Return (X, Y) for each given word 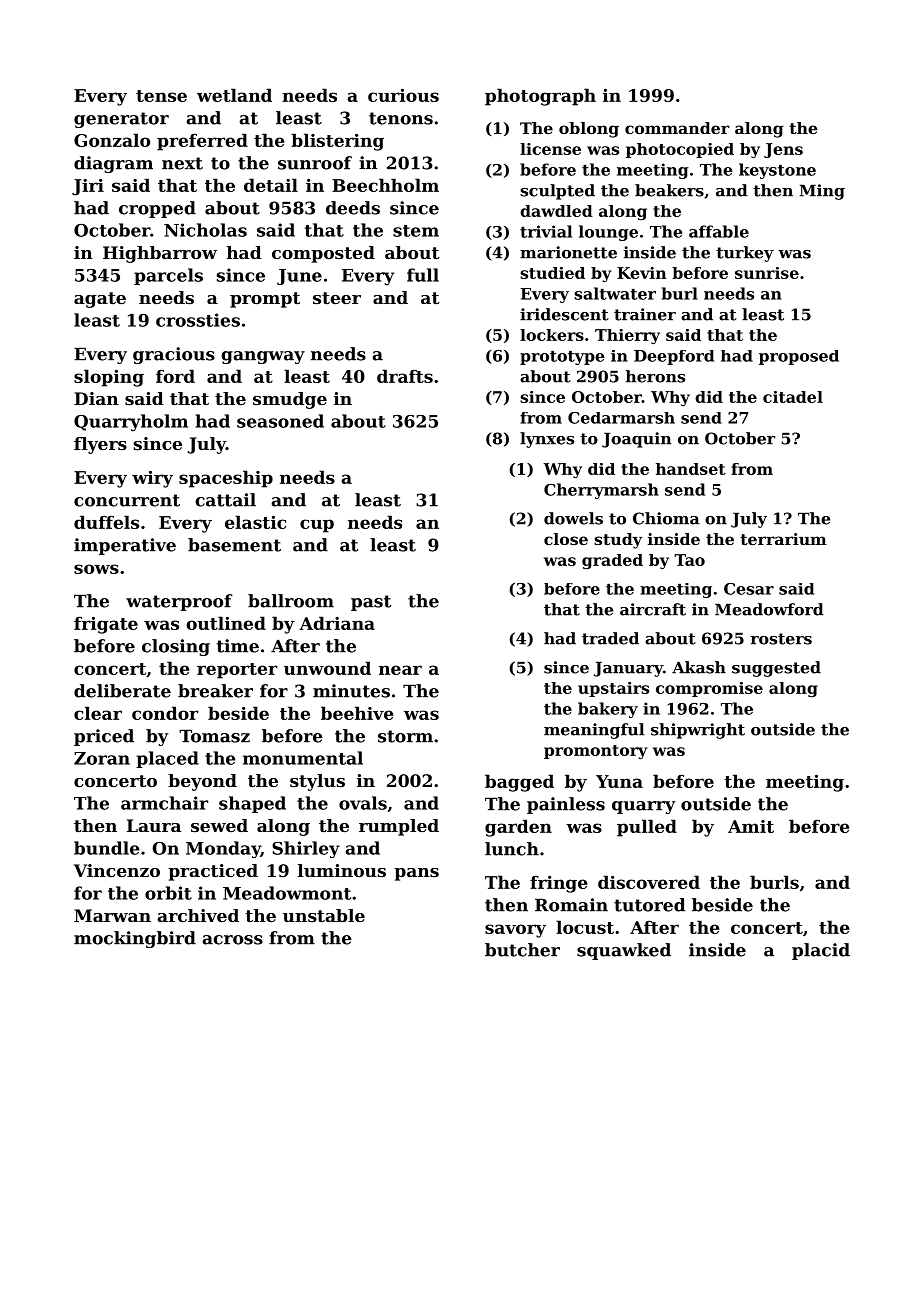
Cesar (749, 589)
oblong (589, 130)
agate (100, 300)
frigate (106, 625)
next (182, 163)
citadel (793, 397)
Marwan (112, 915)
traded (610, 638)
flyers (100, 445)
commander (677, 128)
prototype (562, 358)
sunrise (767, 273)
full (423, 275)
